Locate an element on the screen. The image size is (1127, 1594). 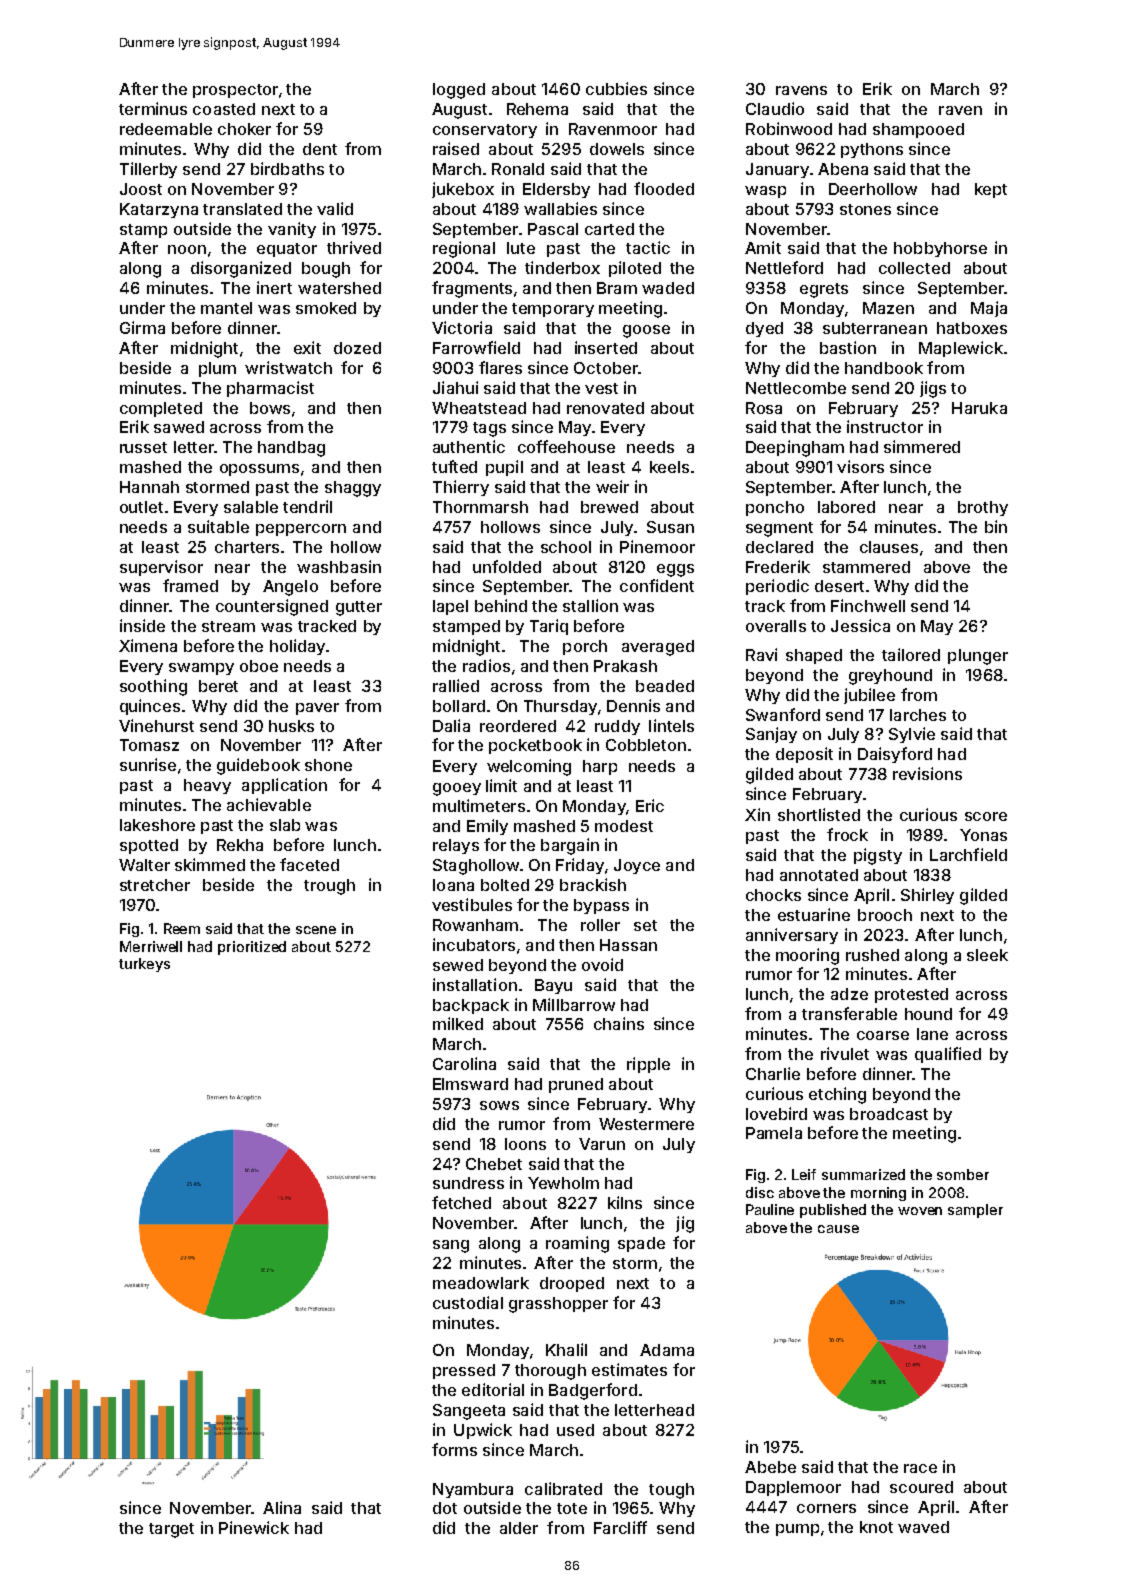
broadcast is located at coordinates (889, 1114).
